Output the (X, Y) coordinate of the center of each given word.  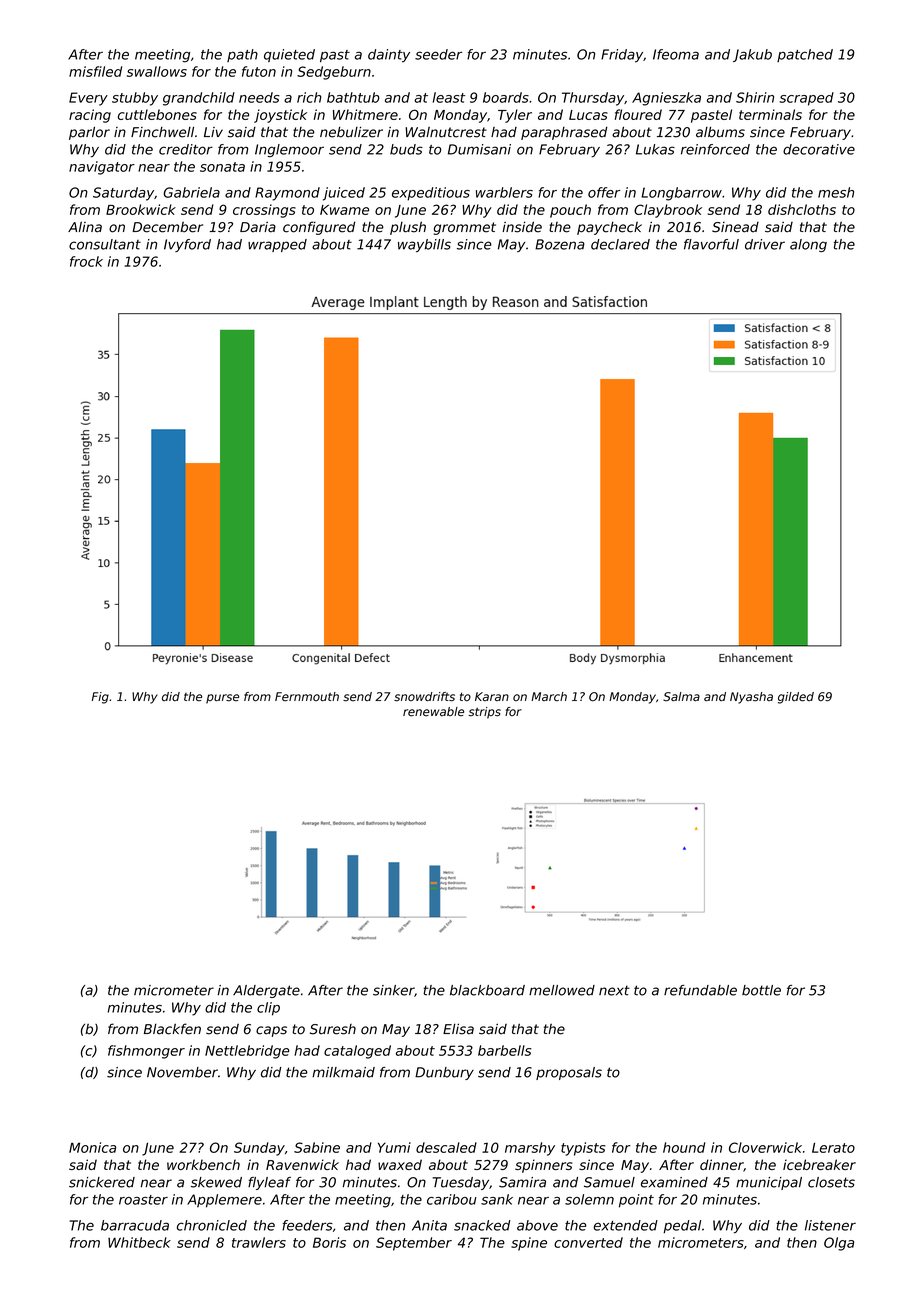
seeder (438, 54)
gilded (796, 698)
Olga (839, 1244)
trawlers (259, 1242)
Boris (329, 1242)
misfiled (95, 71)
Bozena (560, 244)
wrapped (277, 245)
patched (805, 55)
